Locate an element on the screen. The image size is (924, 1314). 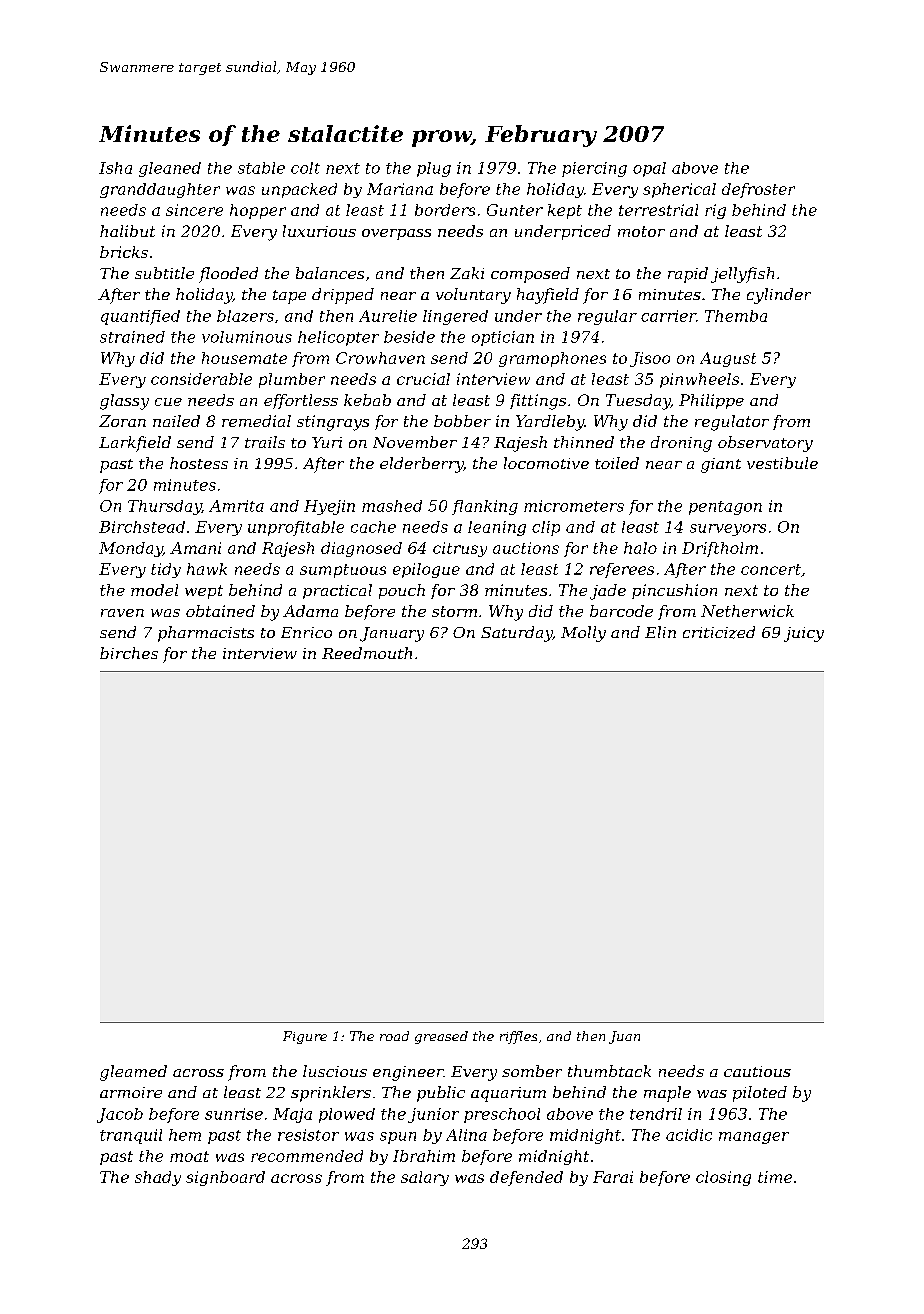
hostess is located at coordinates (199, 463).
